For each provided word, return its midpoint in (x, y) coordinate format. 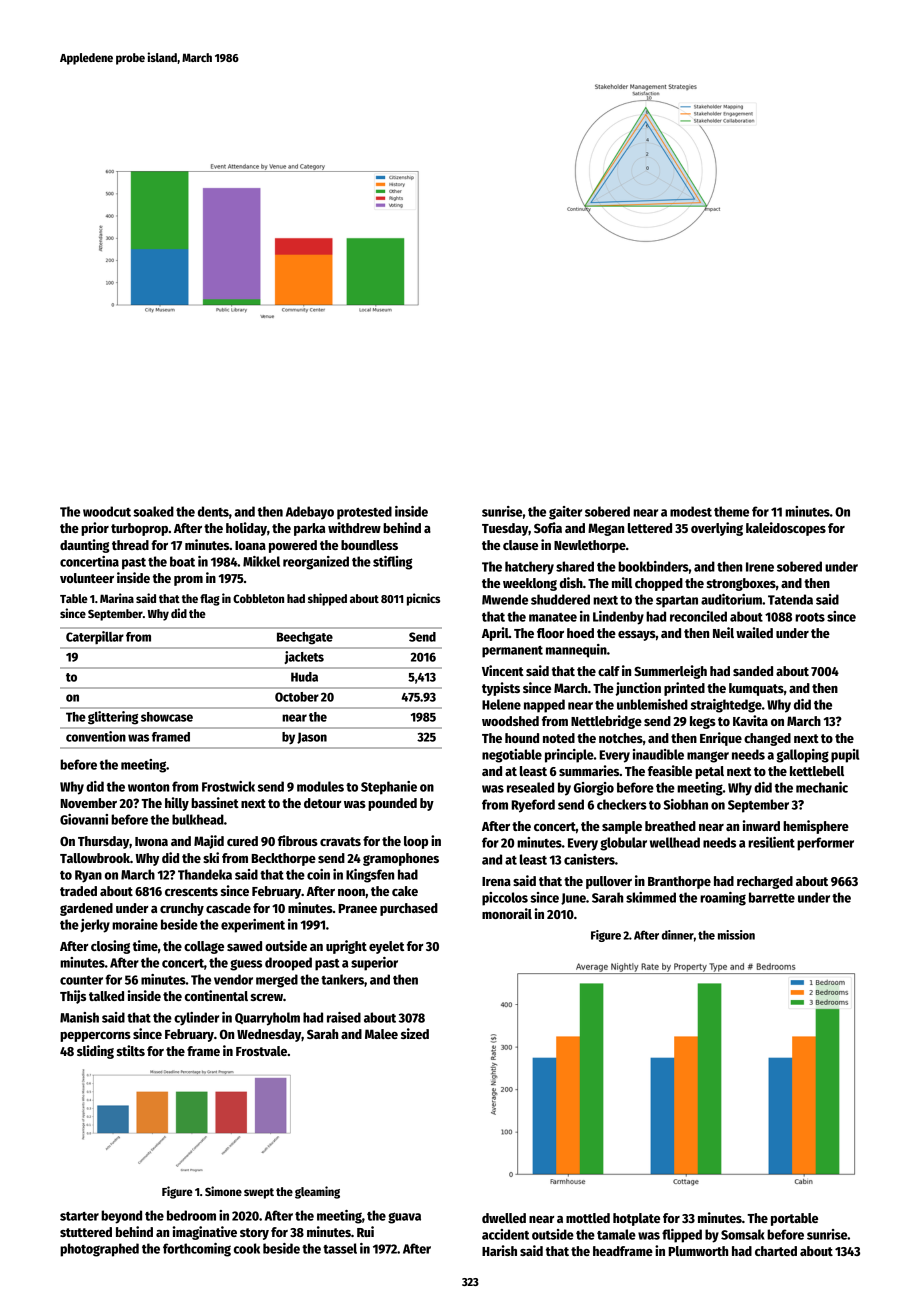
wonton (148, 787)
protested (364, 513)
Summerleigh (670, 672)
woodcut (107, 511)
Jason (312, 738)
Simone (223, 1191)
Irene (760, 567)
